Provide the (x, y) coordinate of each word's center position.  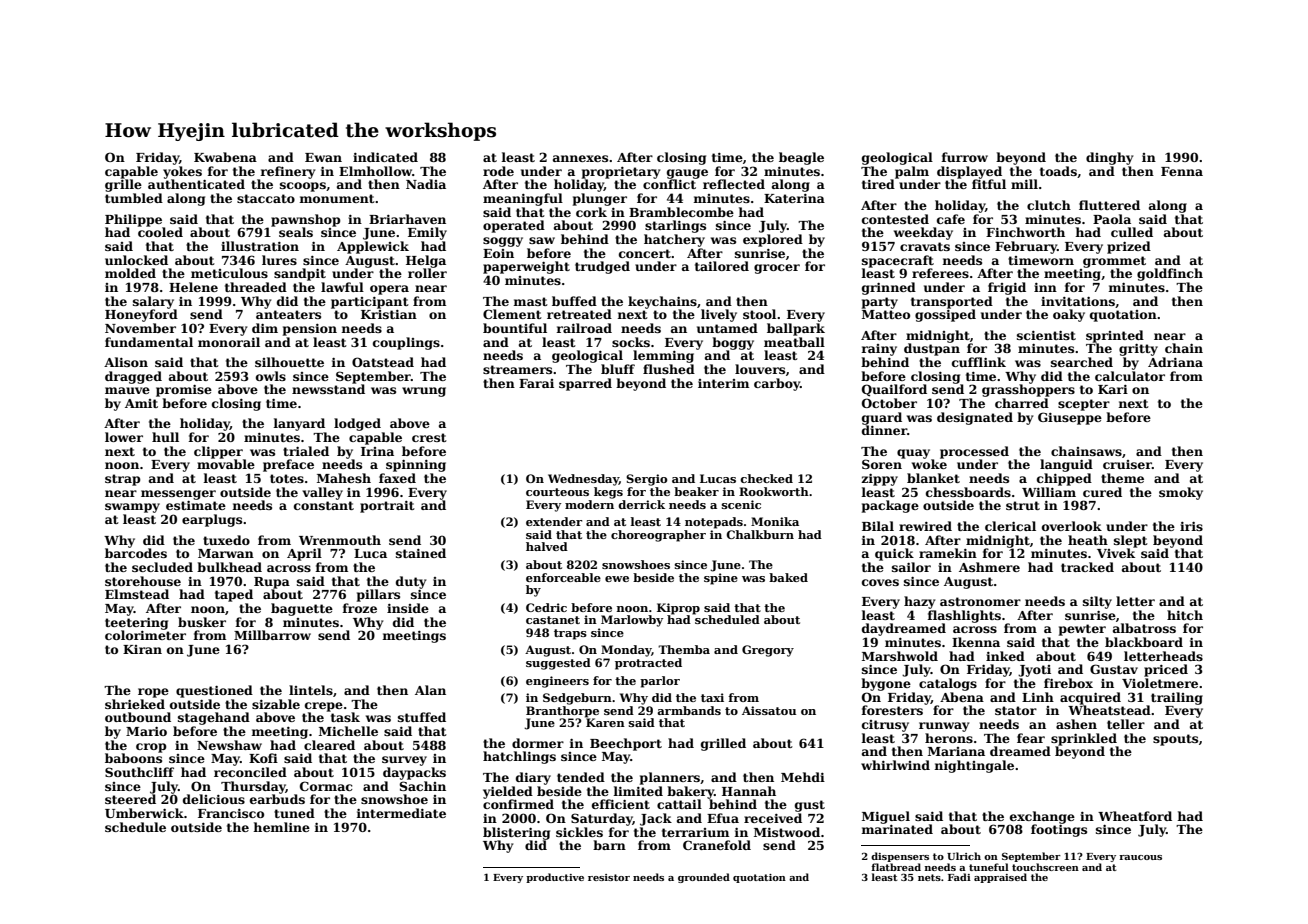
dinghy (1109, 158)
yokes (182, 172)
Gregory (768, 651)
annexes (580, 158)
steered (130, 799)
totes (287, 478)
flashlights (964, 616)
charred (1022, 403)
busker (202, 622)
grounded (704, 878)
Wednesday (583, 480)
